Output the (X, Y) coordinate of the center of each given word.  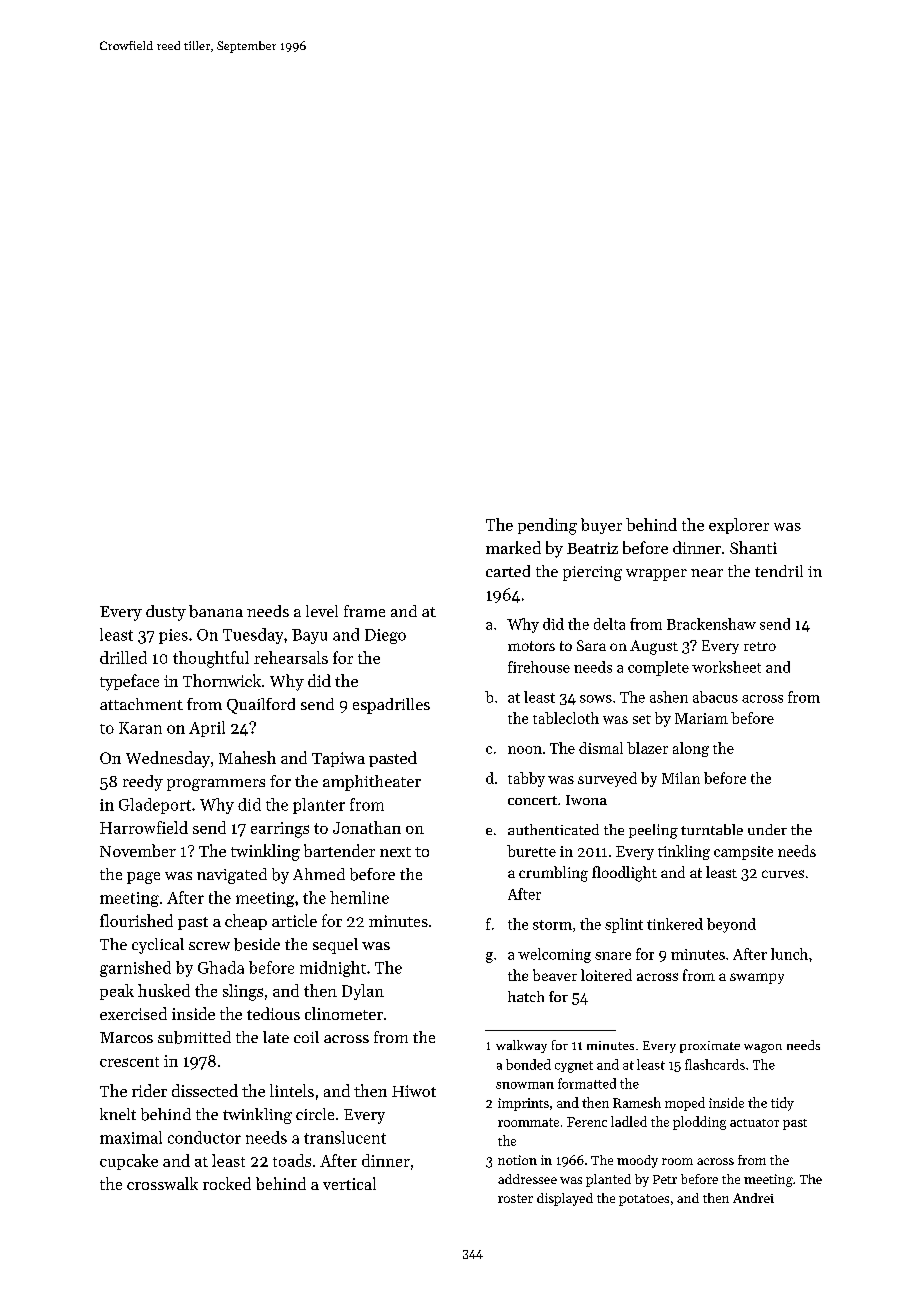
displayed (565, 1199)
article (294, 920)
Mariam (701, 718)
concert (532, 800)
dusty (166, 613)
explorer (739, 526)
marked (513, 547)
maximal (131, 1137)
